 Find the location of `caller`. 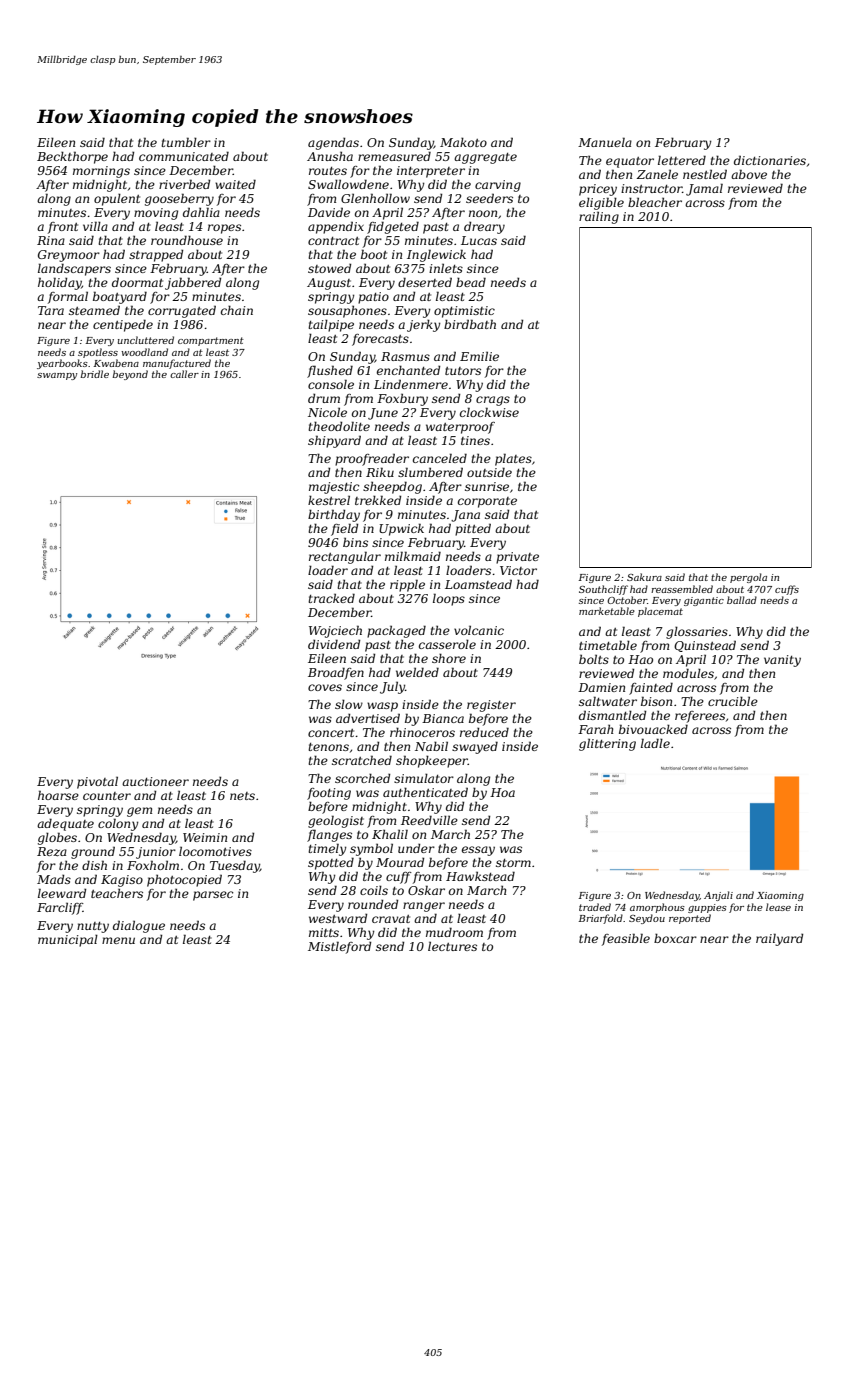

caller is located at coordinates (184, 374).
